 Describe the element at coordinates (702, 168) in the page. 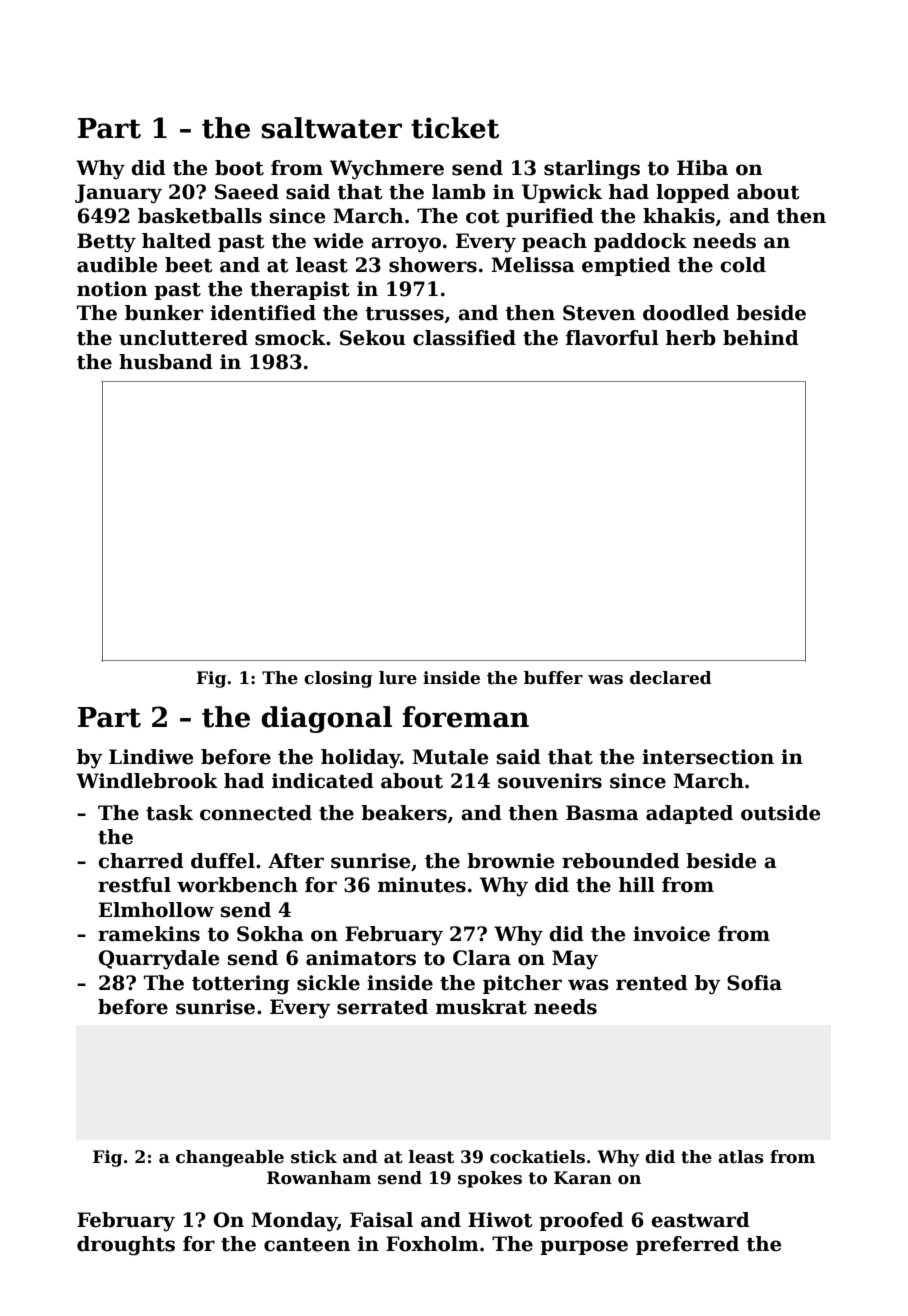

I see `Hiba` at that location.
